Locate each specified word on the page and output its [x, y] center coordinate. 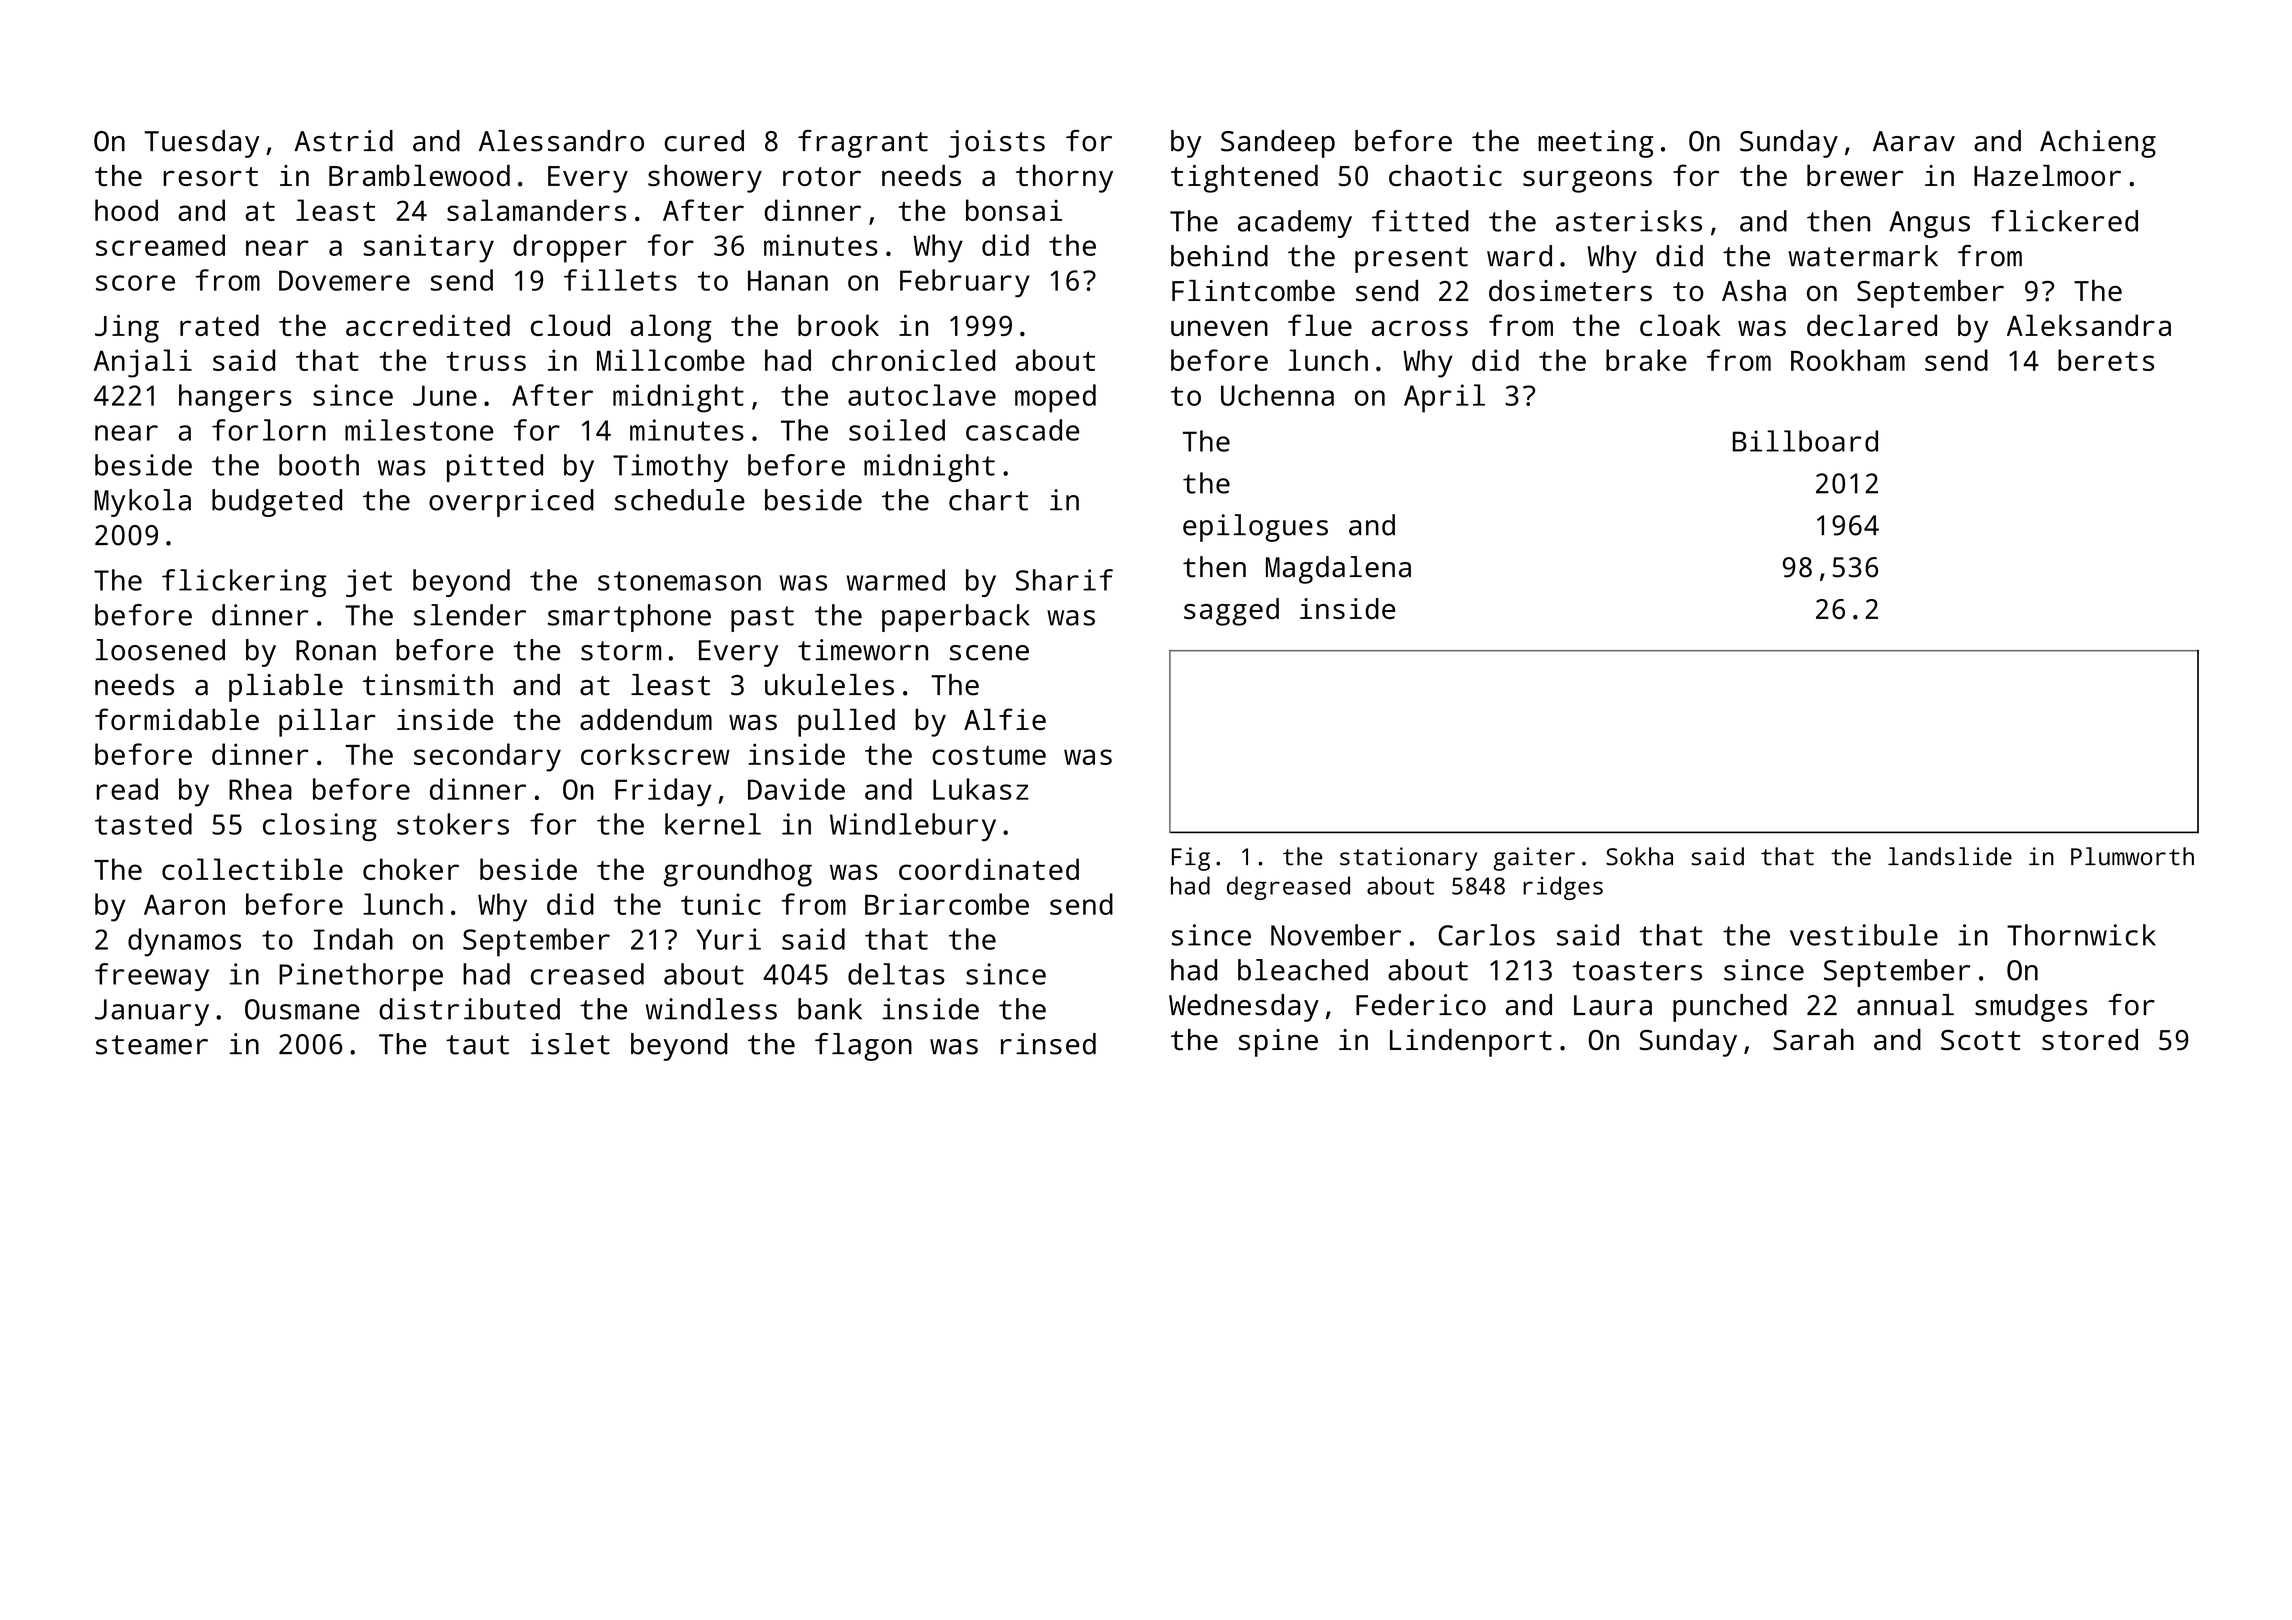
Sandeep [1278, 144]
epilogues [1255, 528]
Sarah [1813, 1040]
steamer [152, 1045]
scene [989, 653]
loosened [160, 650]
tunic [721, 904]
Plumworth [2132, 856]
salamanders [536, 210]
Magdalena [1338, 570]
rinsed [1048, 1044]
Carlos [1486, 935]
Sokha [1639, 856]
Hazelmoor [2047, 175]
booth [319, 465]
